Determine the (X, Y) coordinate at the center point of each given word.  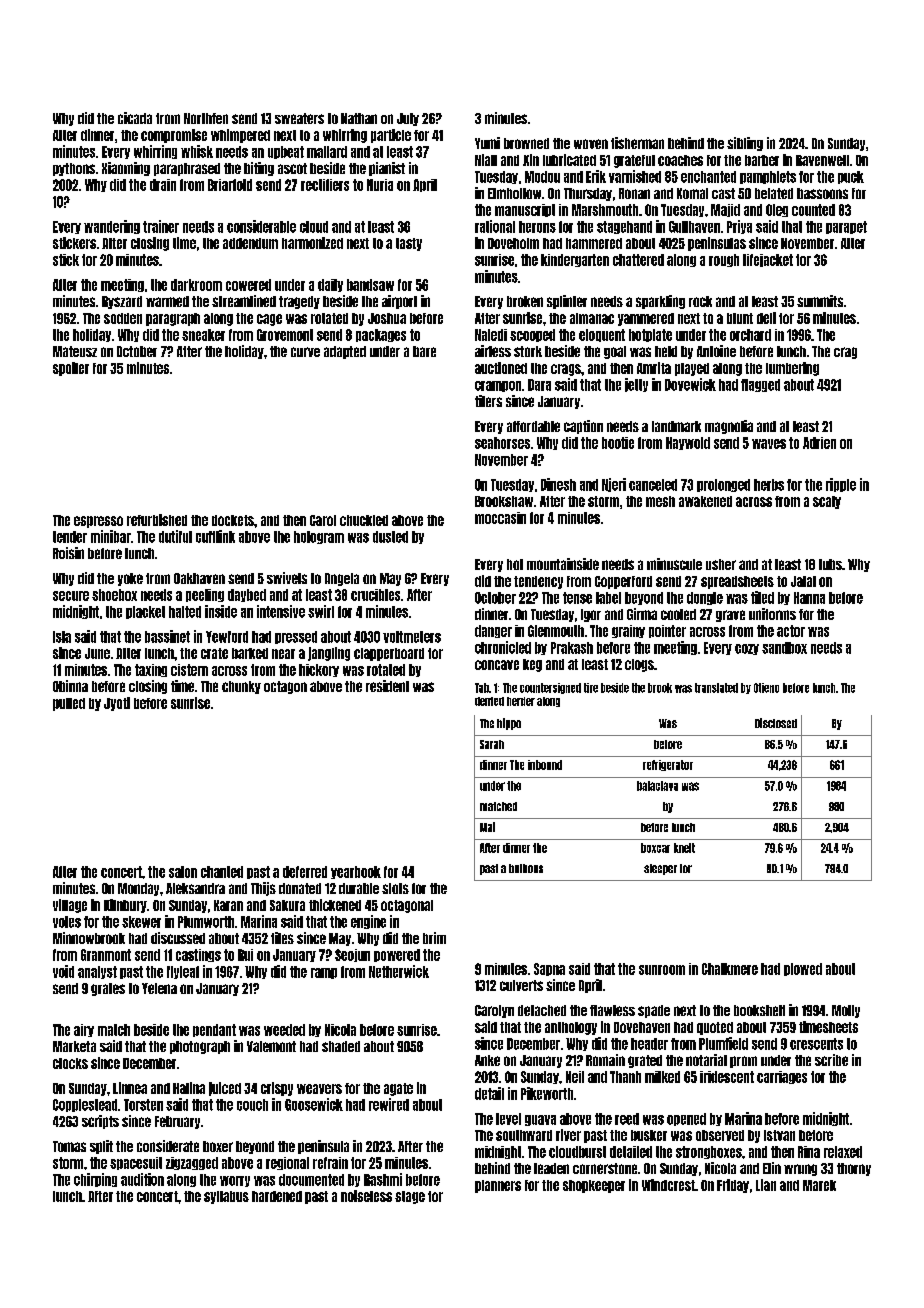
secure (71, 596)
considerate (168, 1146)
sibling (745, 144)
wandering (112, 227)
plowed (803, 969)
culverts (521, 985)
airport (399, 302)
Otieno (766, 688)
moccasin (500, 518)
